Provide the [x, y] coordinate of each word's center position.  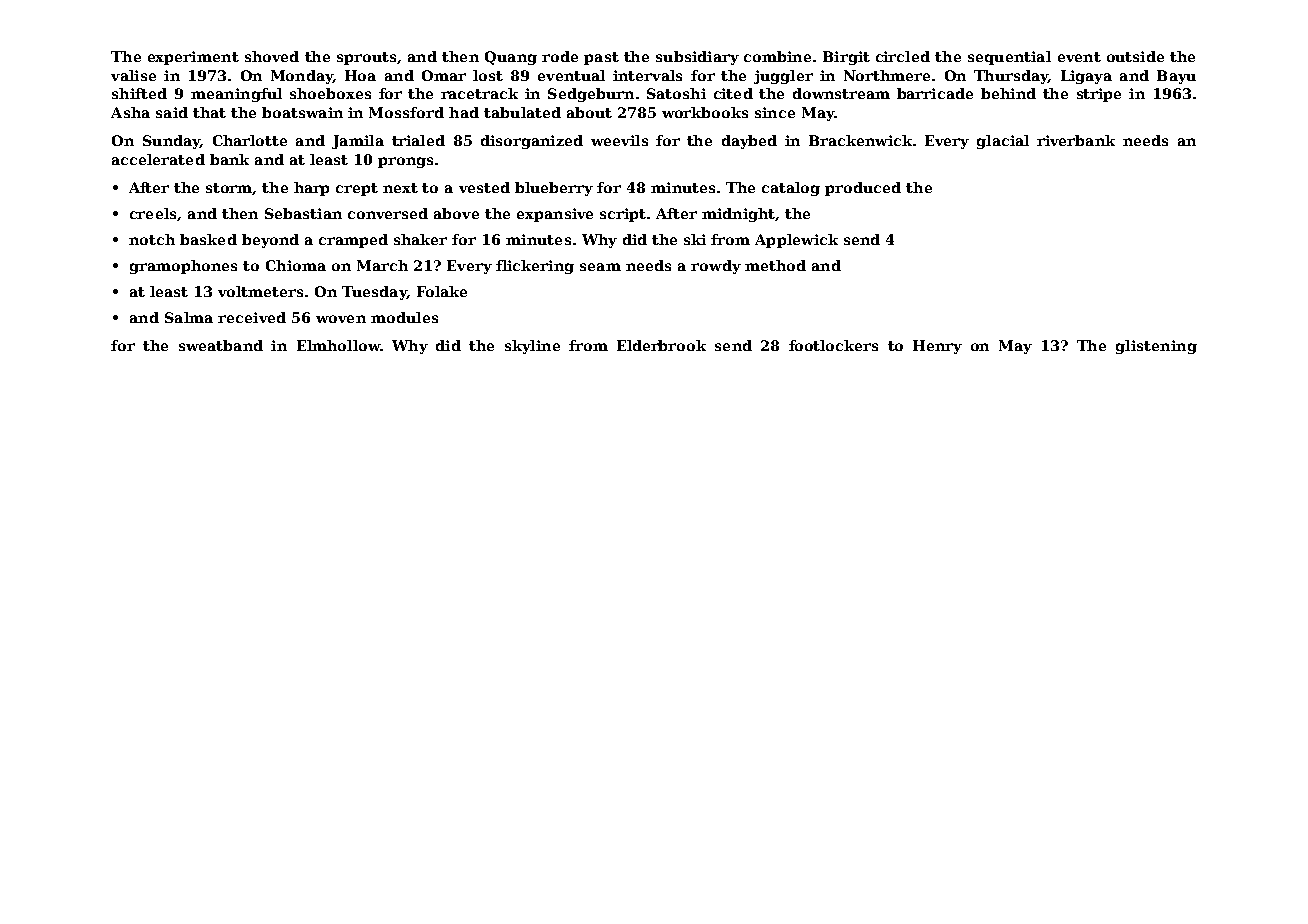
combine [777, 56]
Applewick [796, 241]
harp [311, 189]
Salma [189, 317]
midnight [738, 215]
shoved [272, 56]
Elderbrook [661, 345]
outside [1135, 56]
